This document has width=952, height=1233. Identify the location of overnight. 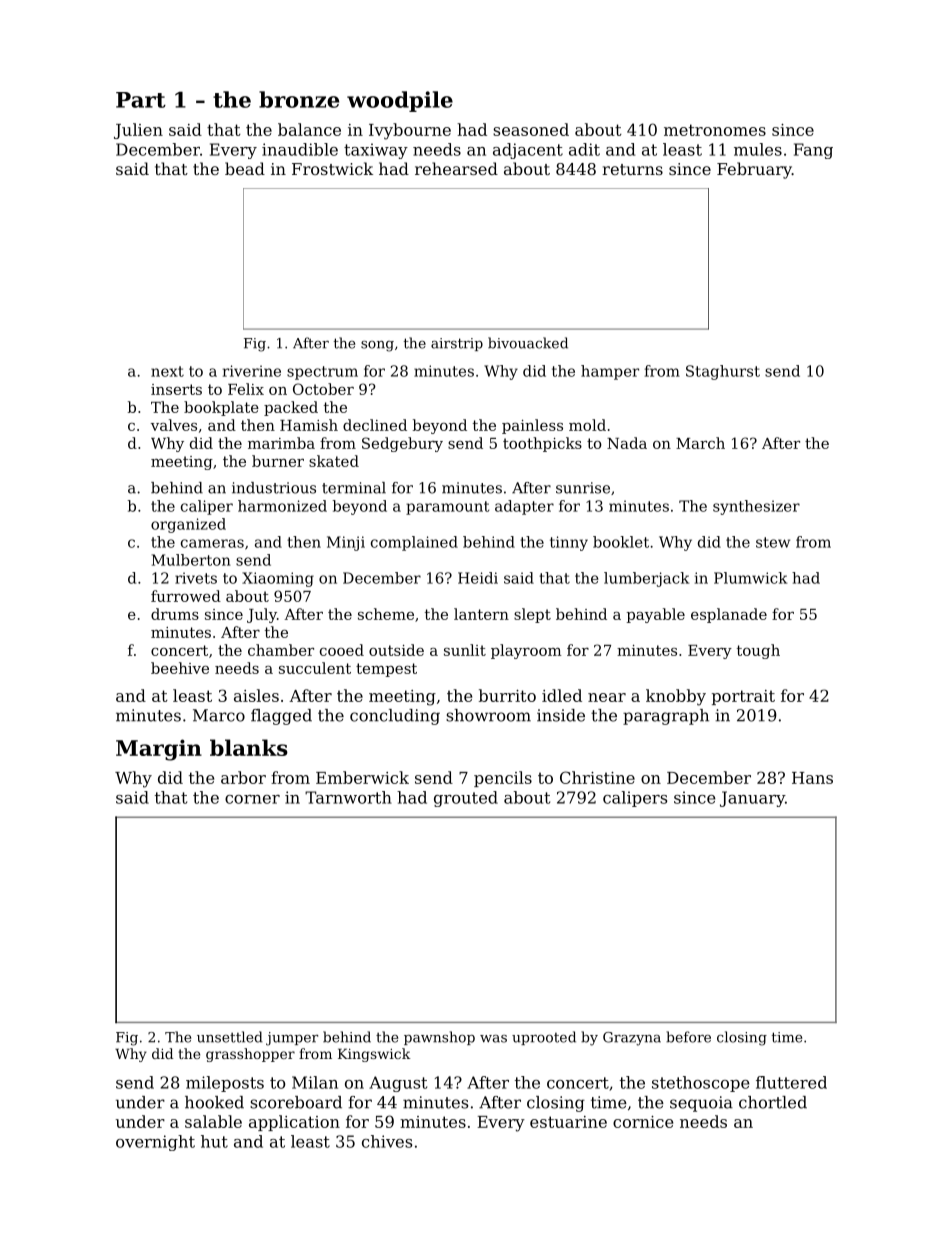
(155, 1143).
